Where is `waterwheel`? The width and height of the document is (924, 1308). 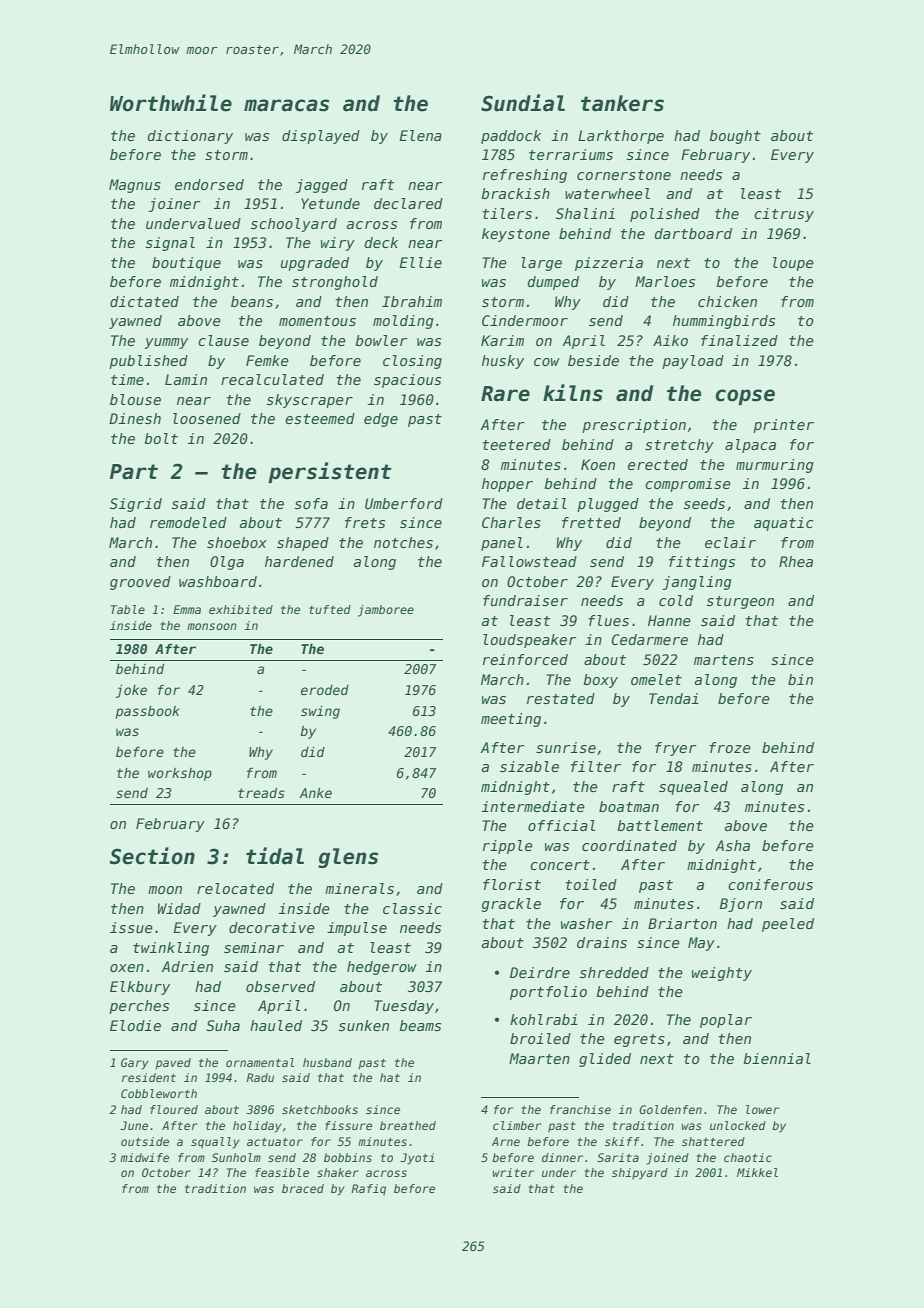
waterwheel is located at coordinates (607, 193).
